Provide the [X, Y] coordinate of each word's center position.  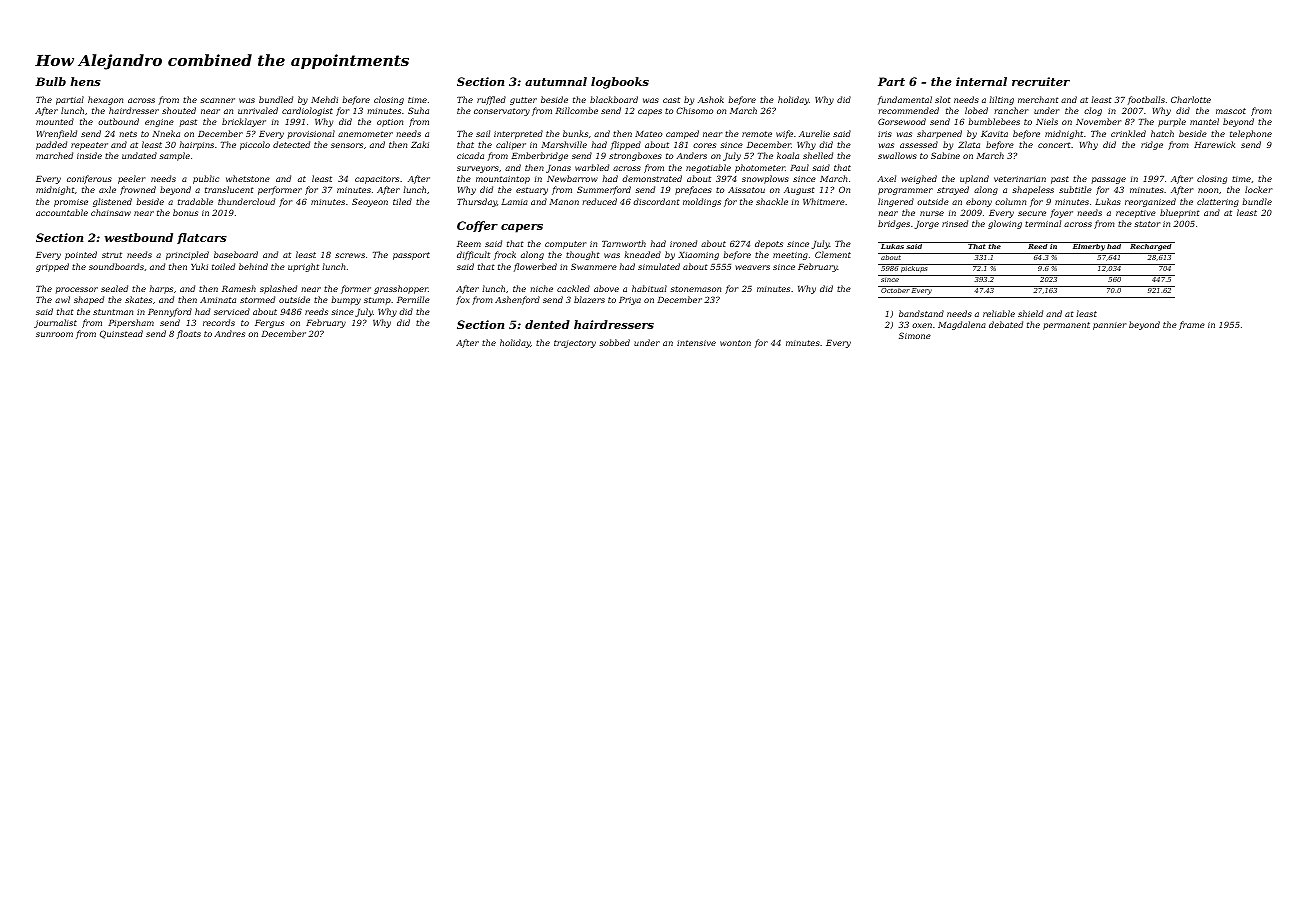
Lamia [514, 202]
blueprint [1180, 213]
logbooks [620, 83]
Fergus [269, 324]
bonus [185, 212]
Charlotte [1191, 99]
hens [85, 81]
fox [462, 300]
